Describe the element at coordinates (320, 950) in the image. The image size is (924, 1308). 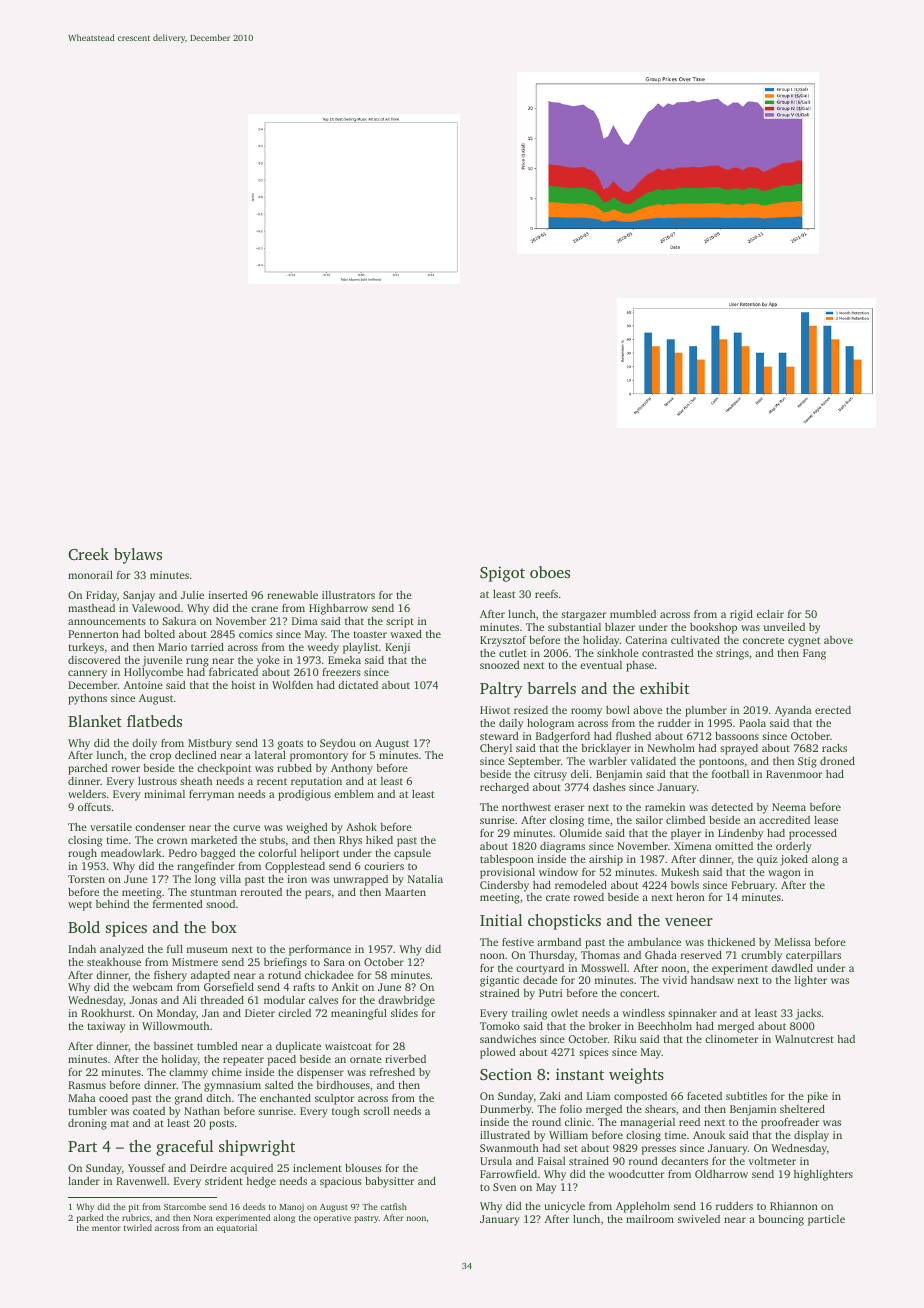
I see `performance` at that location.
